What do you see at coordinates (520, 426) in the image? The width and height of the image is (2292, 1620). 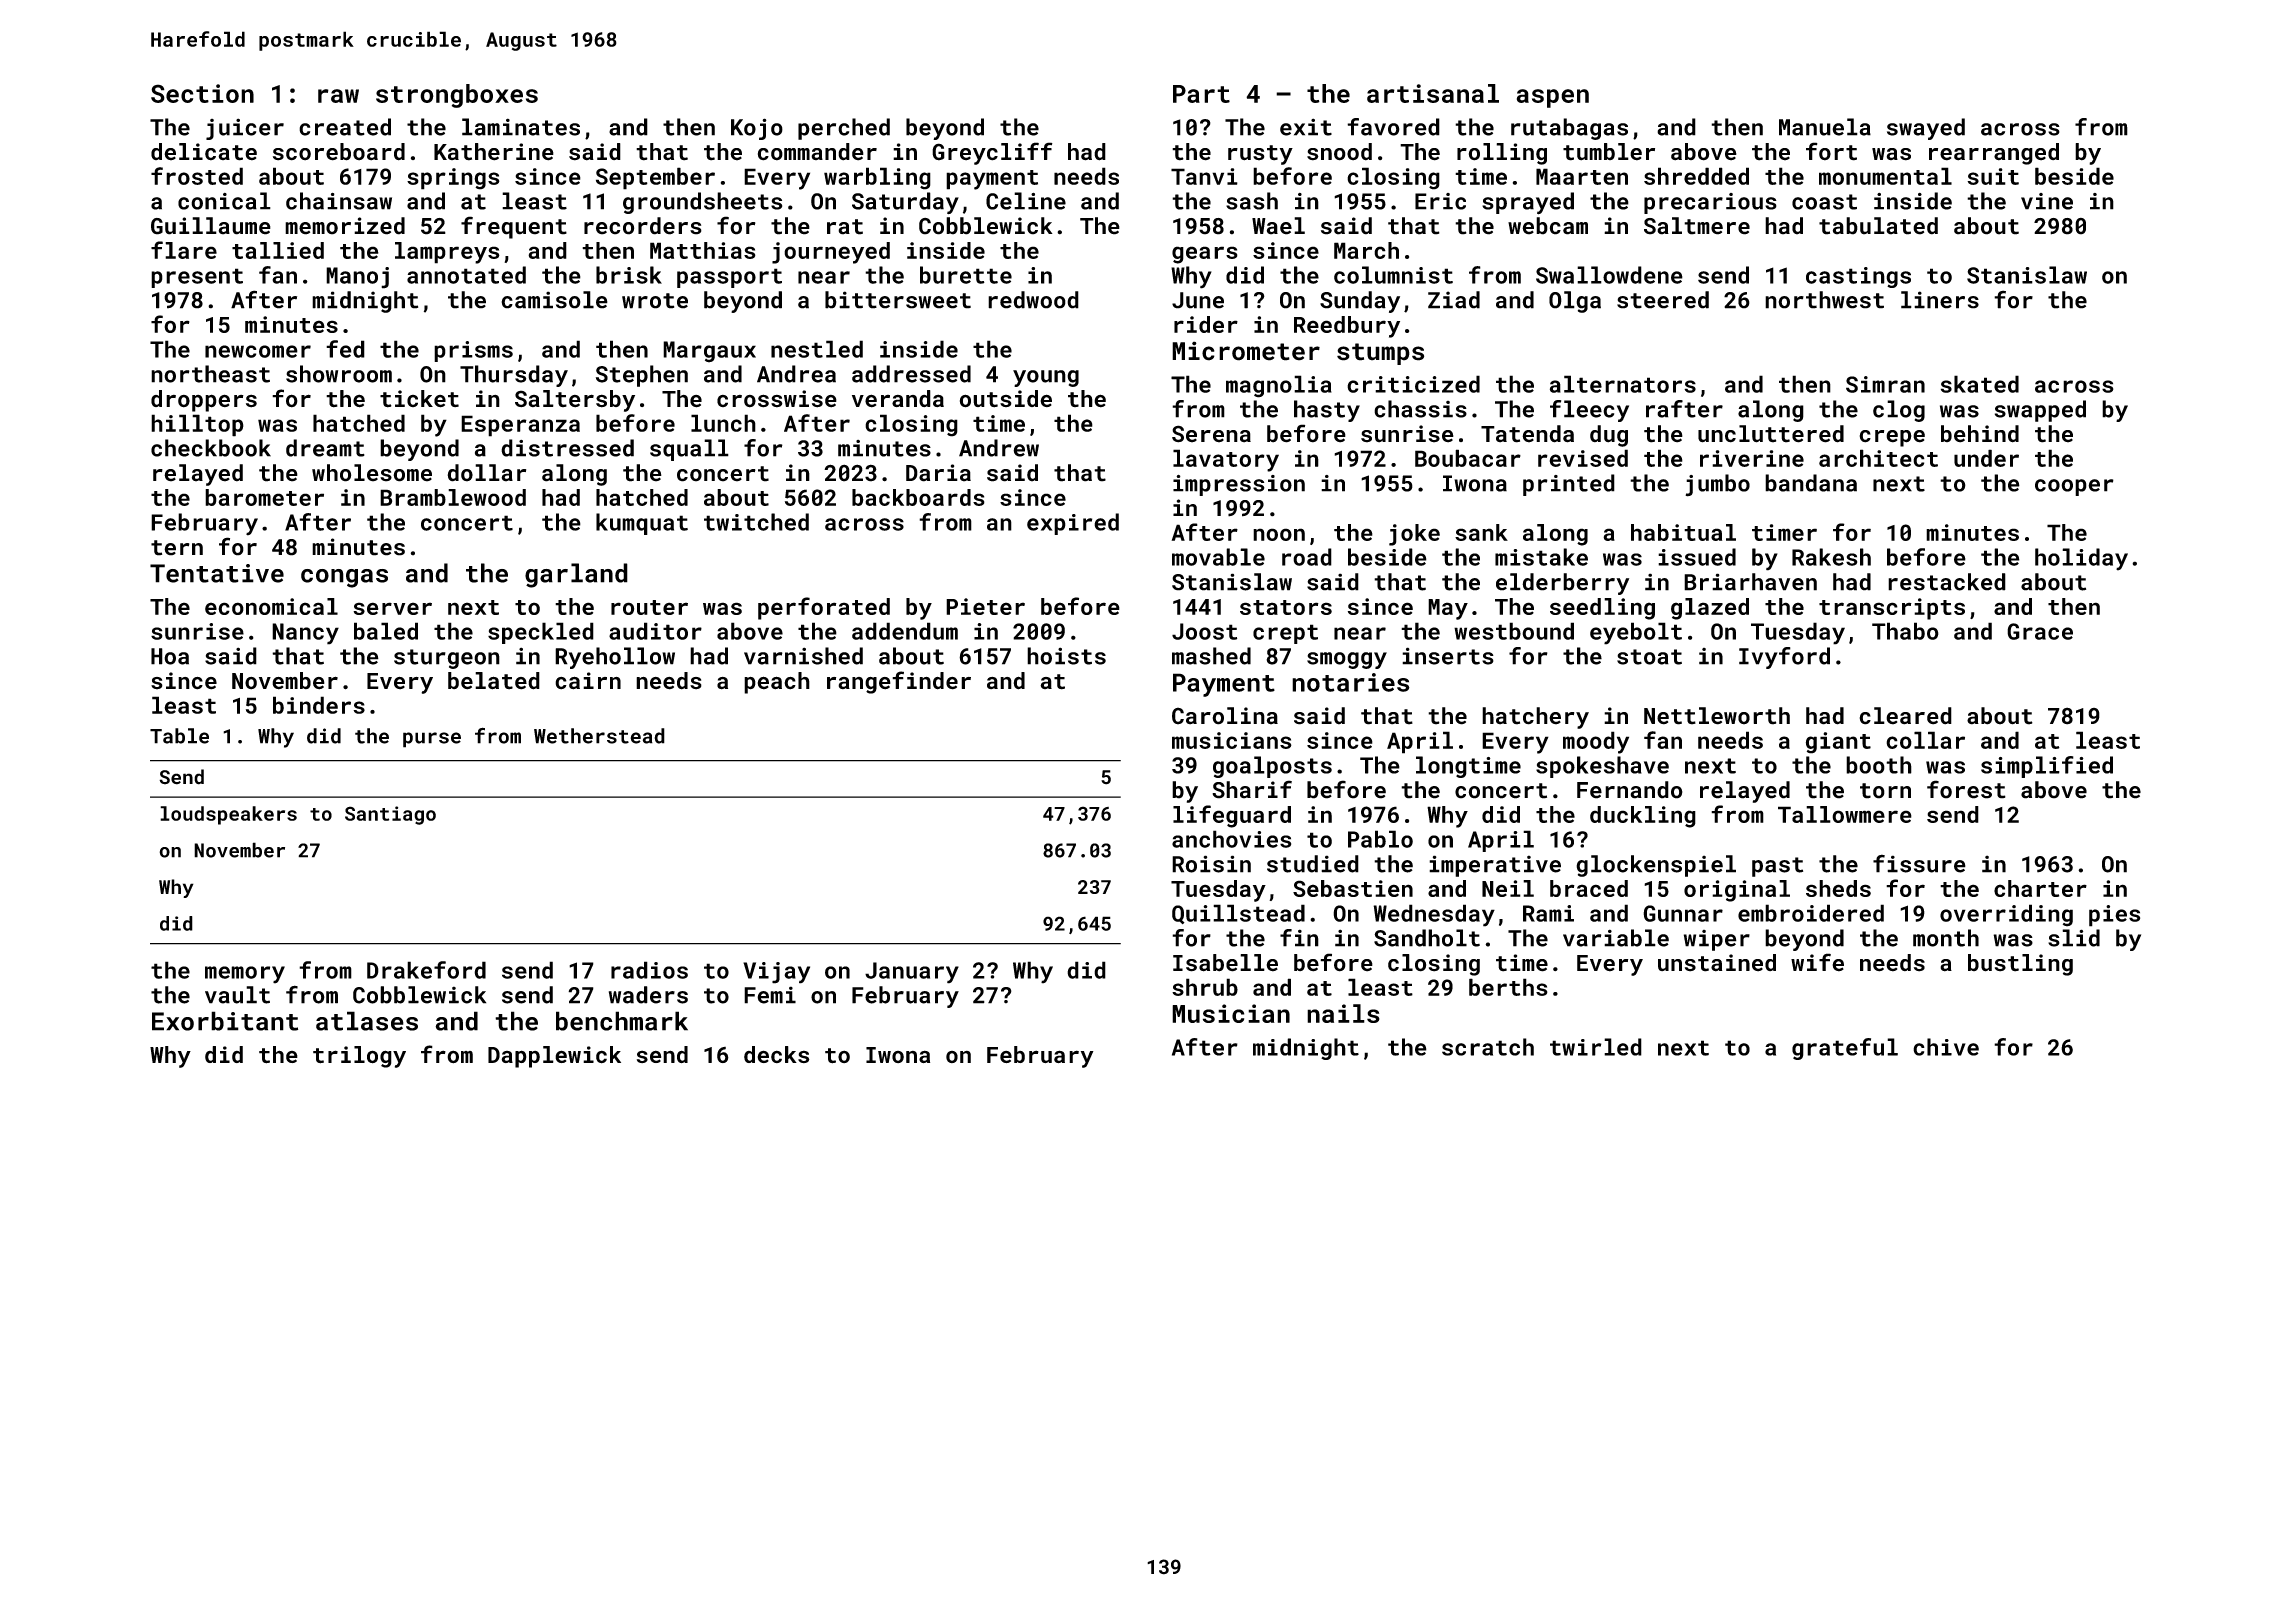 I see `Esperanza` at bounding box center [520, 426].
